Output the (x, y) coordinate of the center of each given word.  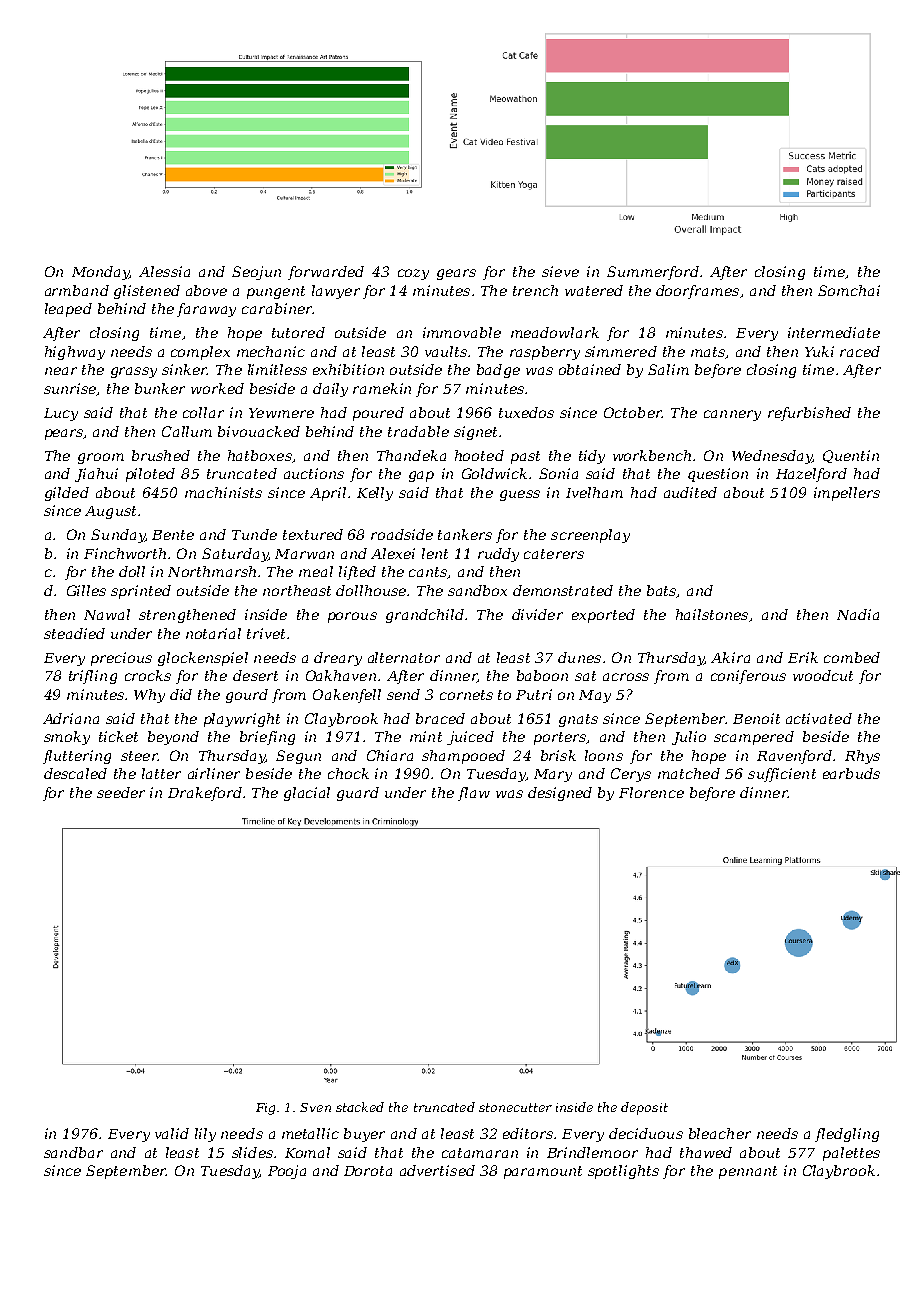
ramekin (382, 388)
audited (690, 492)
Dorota (368, 1171)
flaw (474, 794)
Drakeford (205, 794)
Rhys (862, 757)
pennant (748, 1172)
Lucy (61, 414)
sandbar (73, 1152)
